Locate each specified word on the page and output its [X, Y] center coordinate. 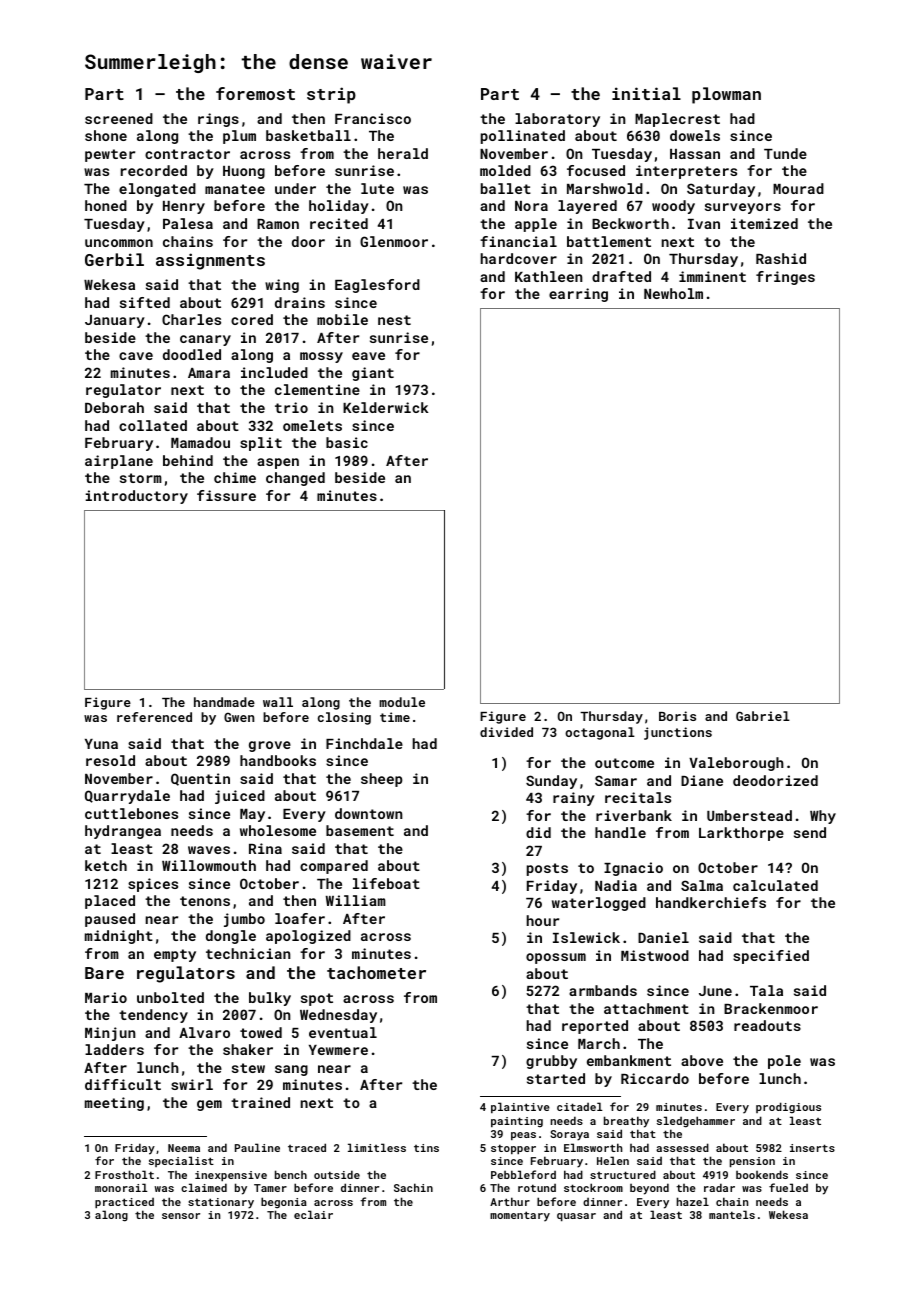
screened [119, 118]
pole [784, 1062]
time [395, 717]
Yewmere [338, 1050]
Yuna [101, 744]
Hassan [695, 154]
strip [331, 95]
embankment [629, 1060]
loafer [300, 918]
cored [252, 319]
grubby [551, 1062]
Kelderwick [386, 407]
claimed [204, 1187]
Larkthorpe [741, 834]
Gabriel [763, 716]
